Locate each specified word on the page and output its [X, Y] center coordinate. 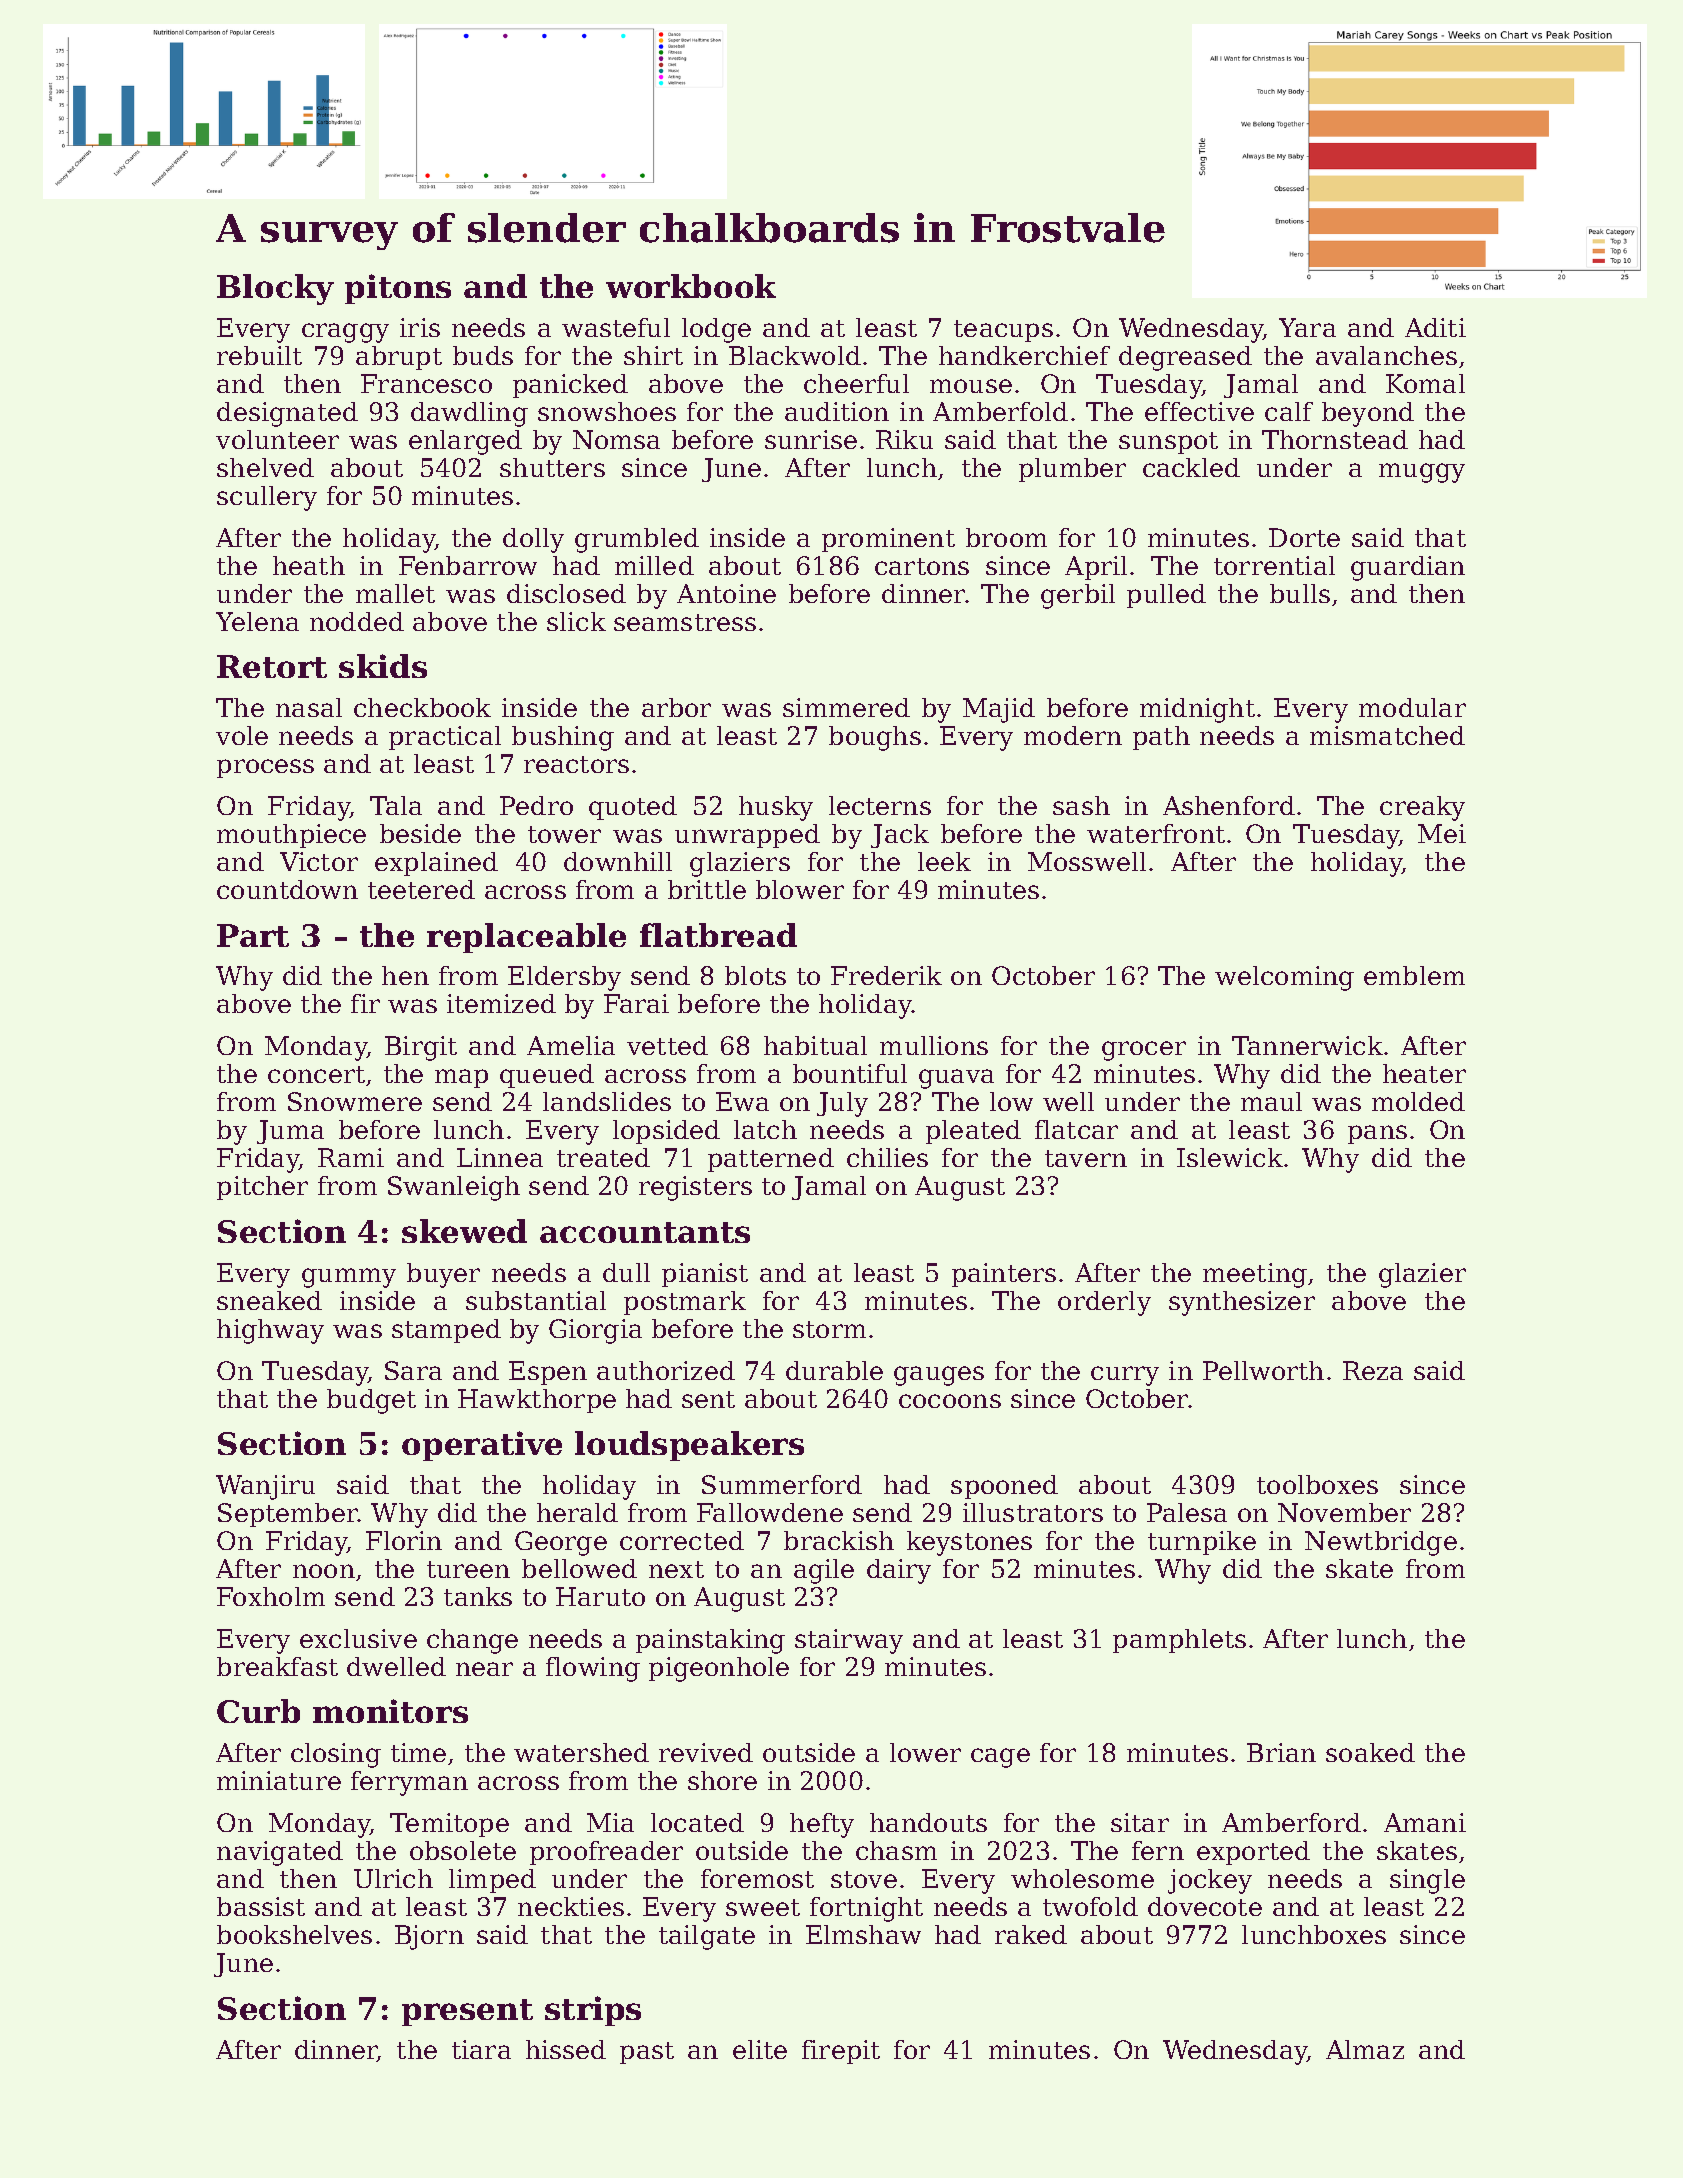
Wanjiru [265, 1487]
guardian [1408, 568]
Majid [999, 710]
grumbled [637, 540]
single [1427, 1881]
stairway [849, 1641]
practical [445, 738]
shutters [552, 467]
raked [1031, 1934]
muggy [1422, 473]
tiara [481, 2049]
